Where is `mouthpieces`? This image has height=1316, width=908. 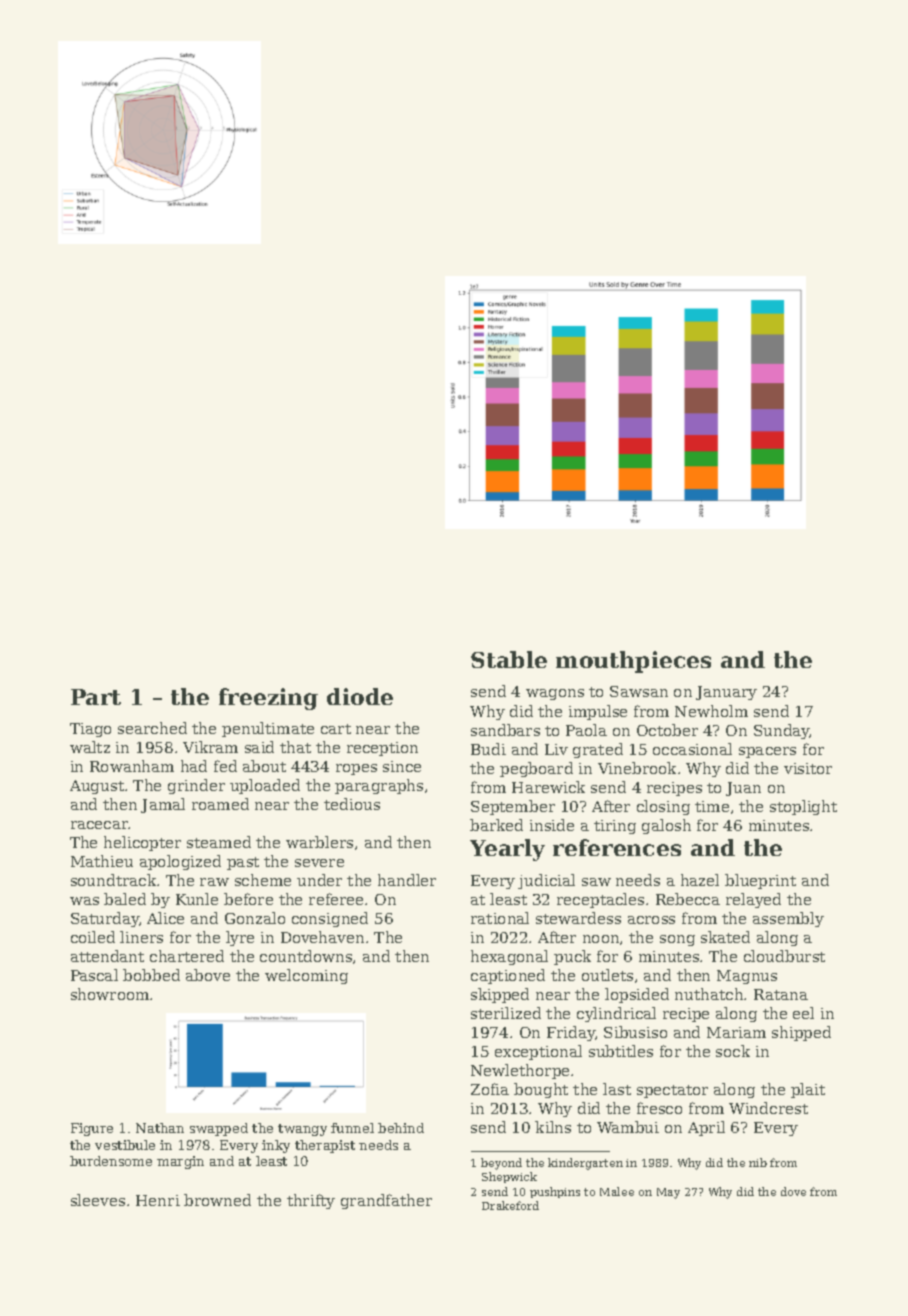 mouthpieces is located at coordinates (633, 662).
